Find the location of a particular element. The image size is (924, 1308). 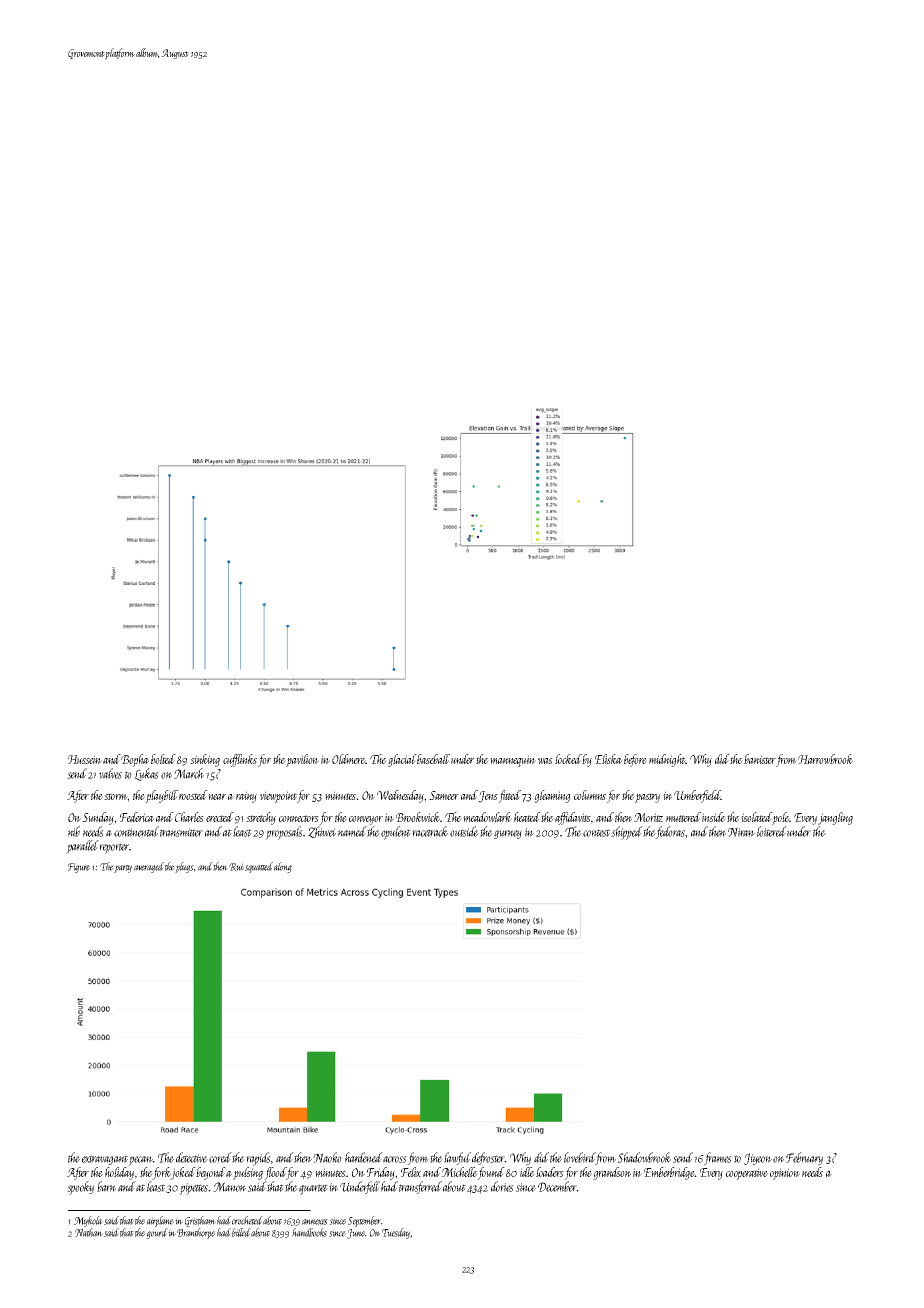

billed is located at coordinates (241, 1232).
